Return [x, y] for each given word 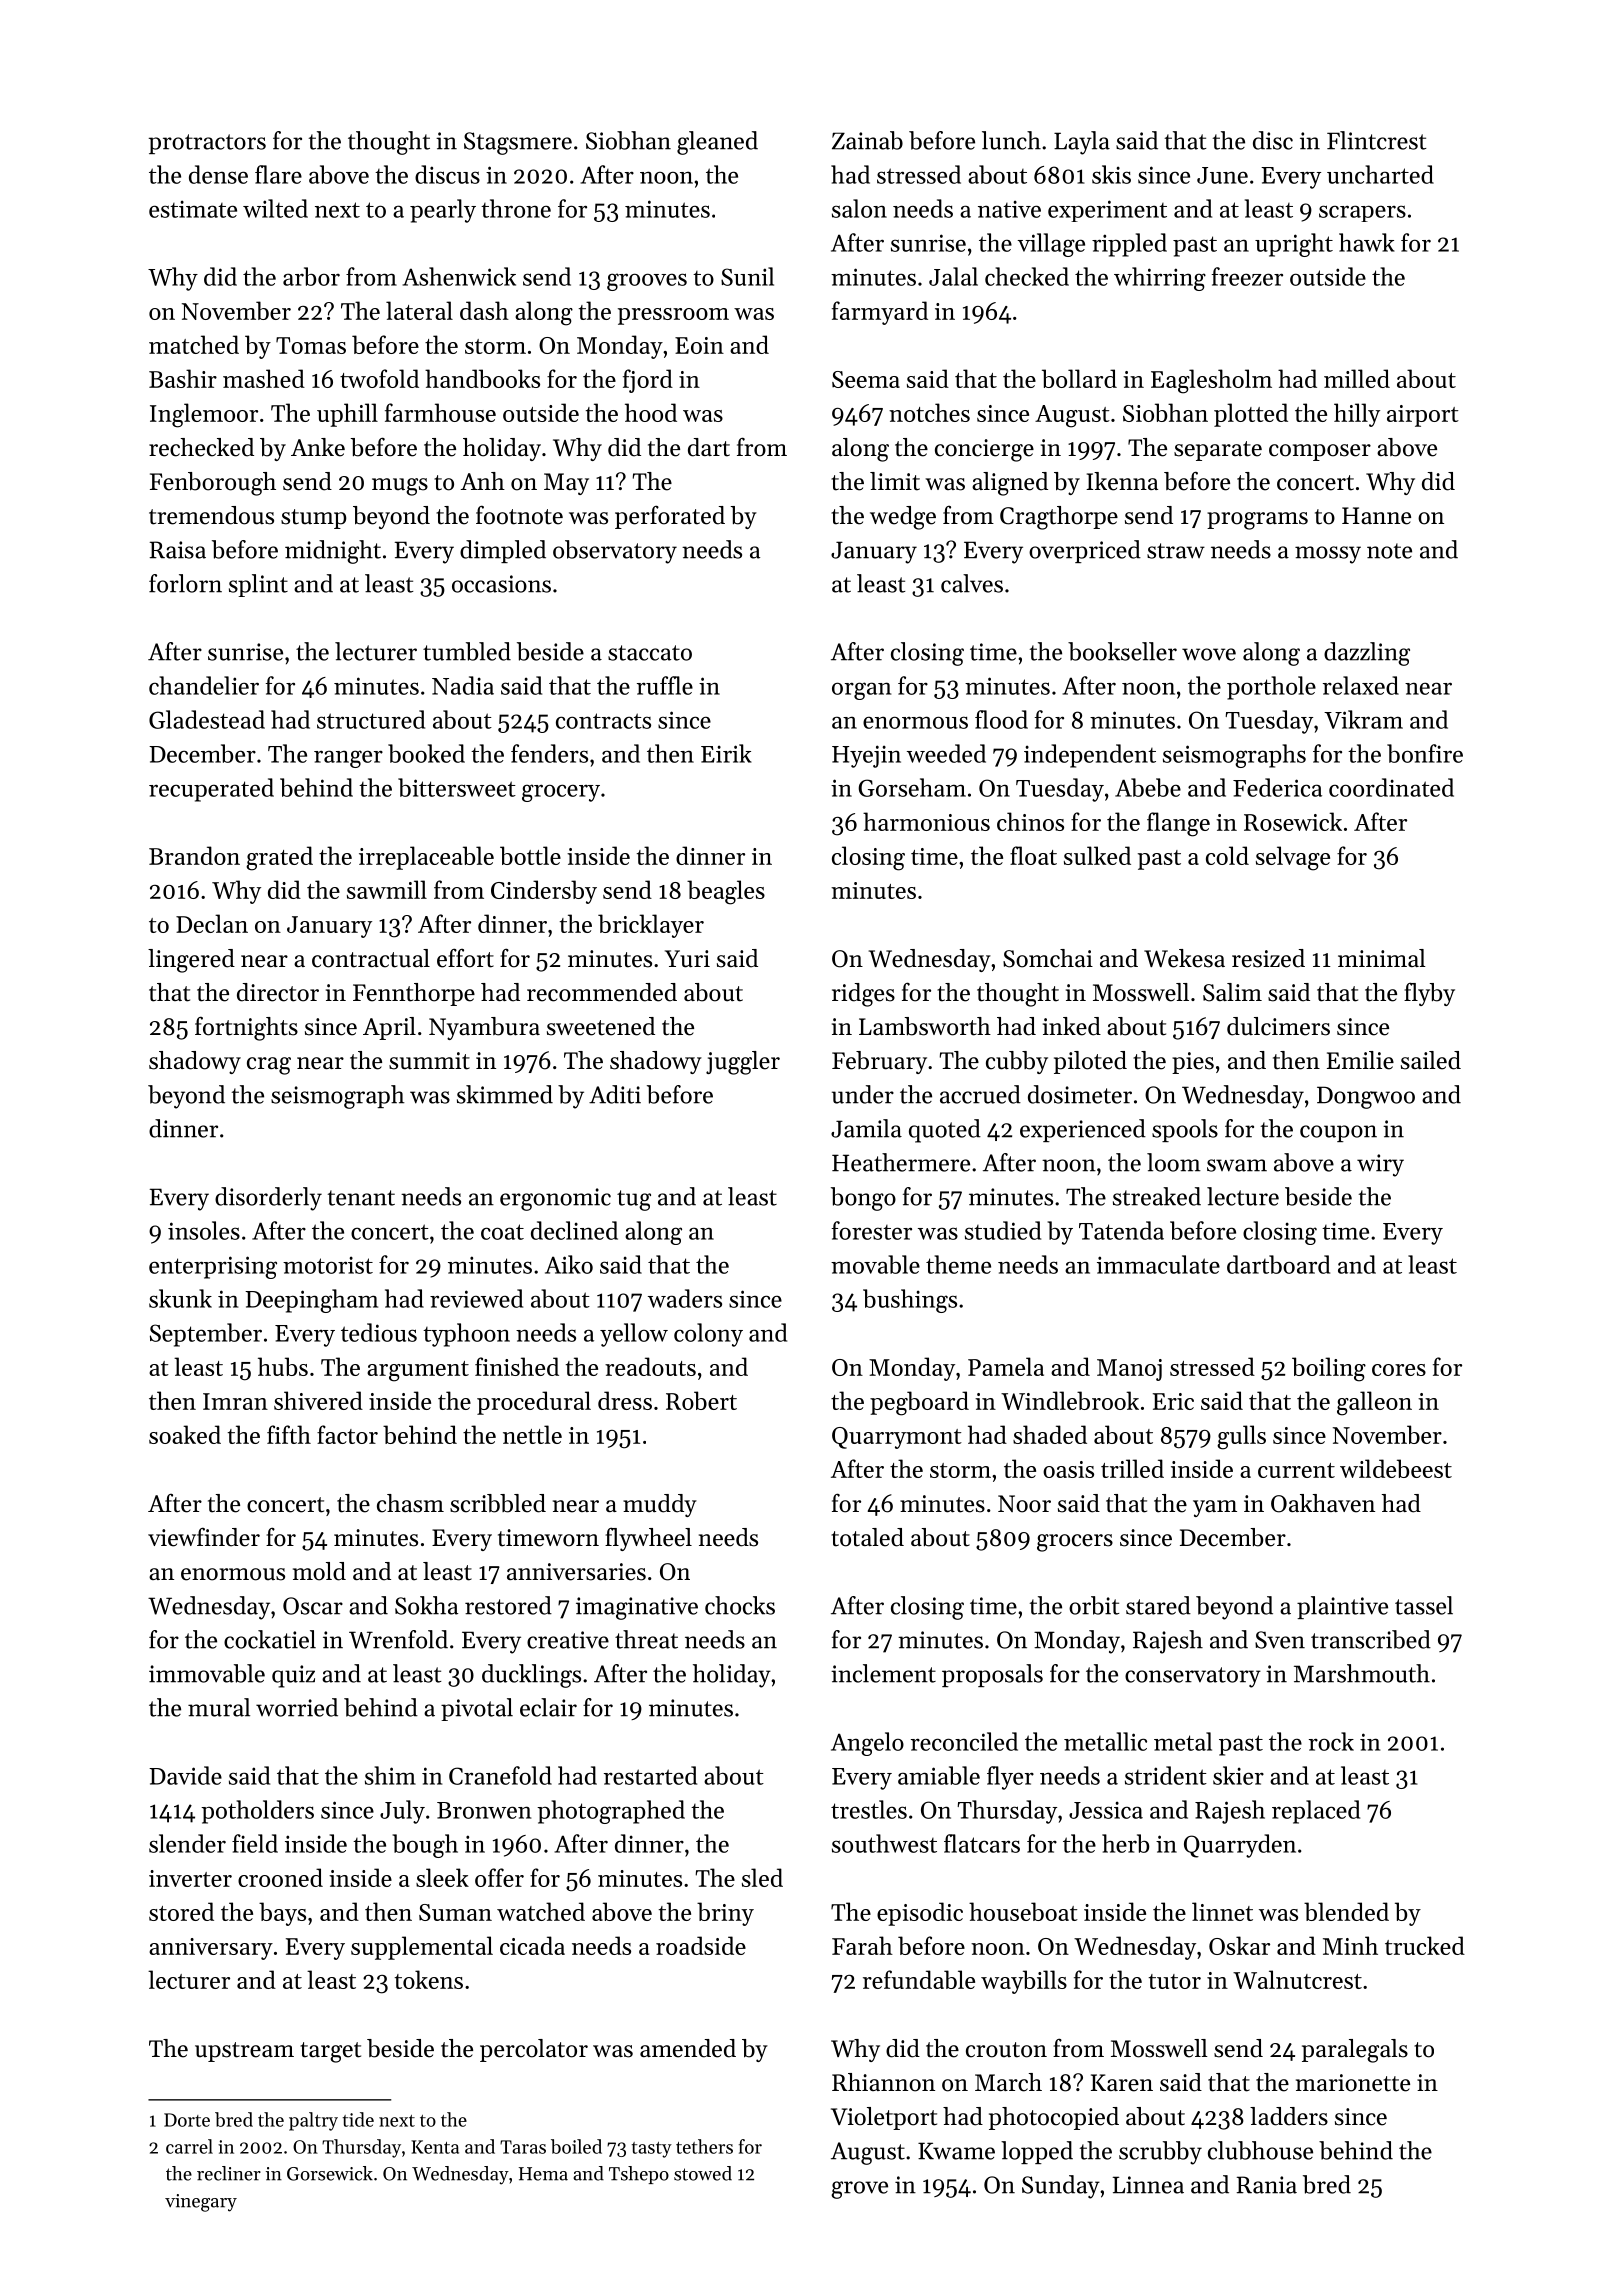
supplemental [422, 1948]
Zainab [867, 140]
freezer [1247, 276]
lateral [419, 310]
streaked [1157, 1196]
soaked [185, 1434]
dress [625, 1400]
